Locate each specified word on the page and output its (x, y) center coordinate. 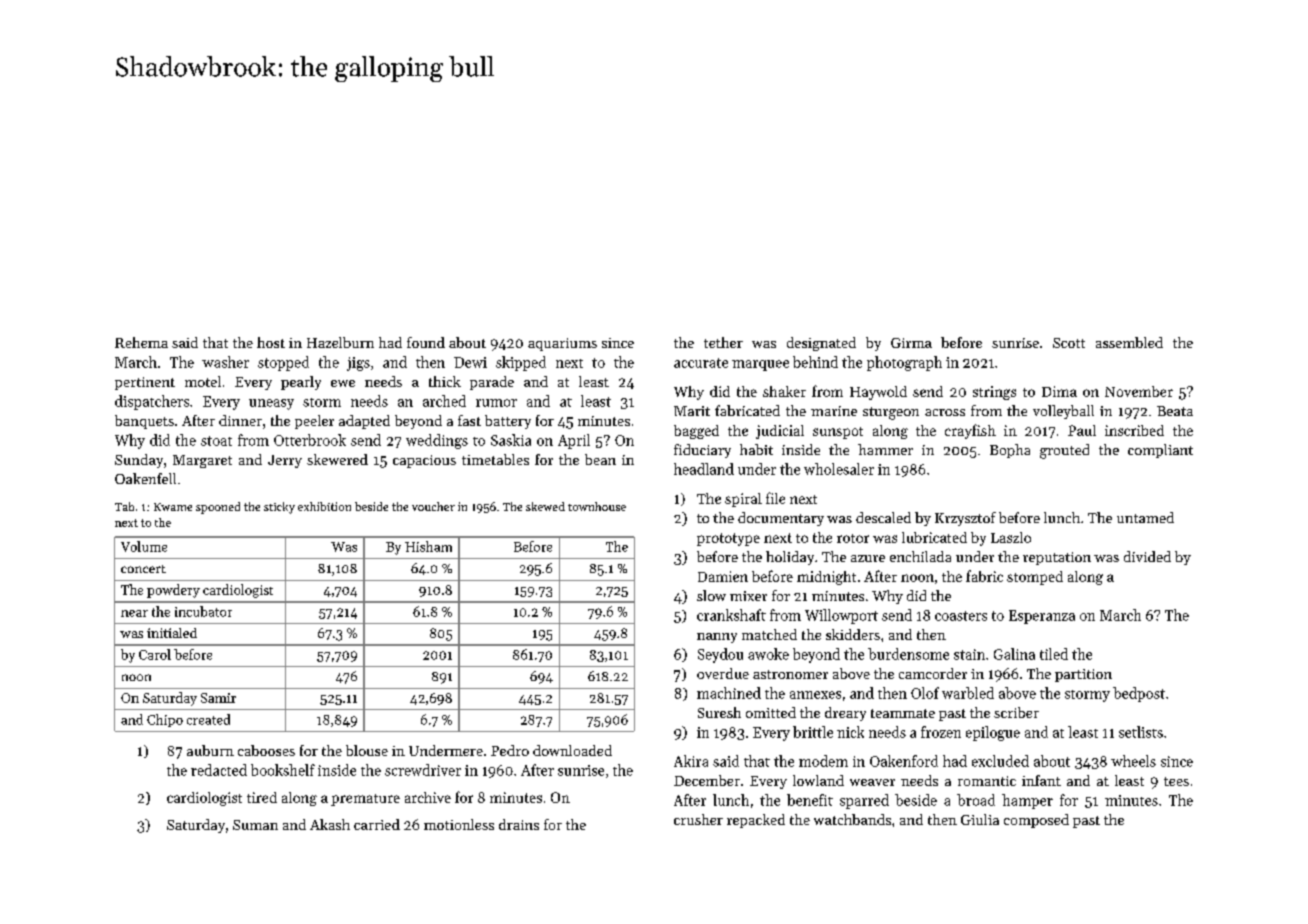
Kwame (173, 507)
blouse (367, 750)
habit (756, 449)
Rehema (141, 342)
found (426, 342)
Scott (1069, 343)
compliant (1160, 451)
